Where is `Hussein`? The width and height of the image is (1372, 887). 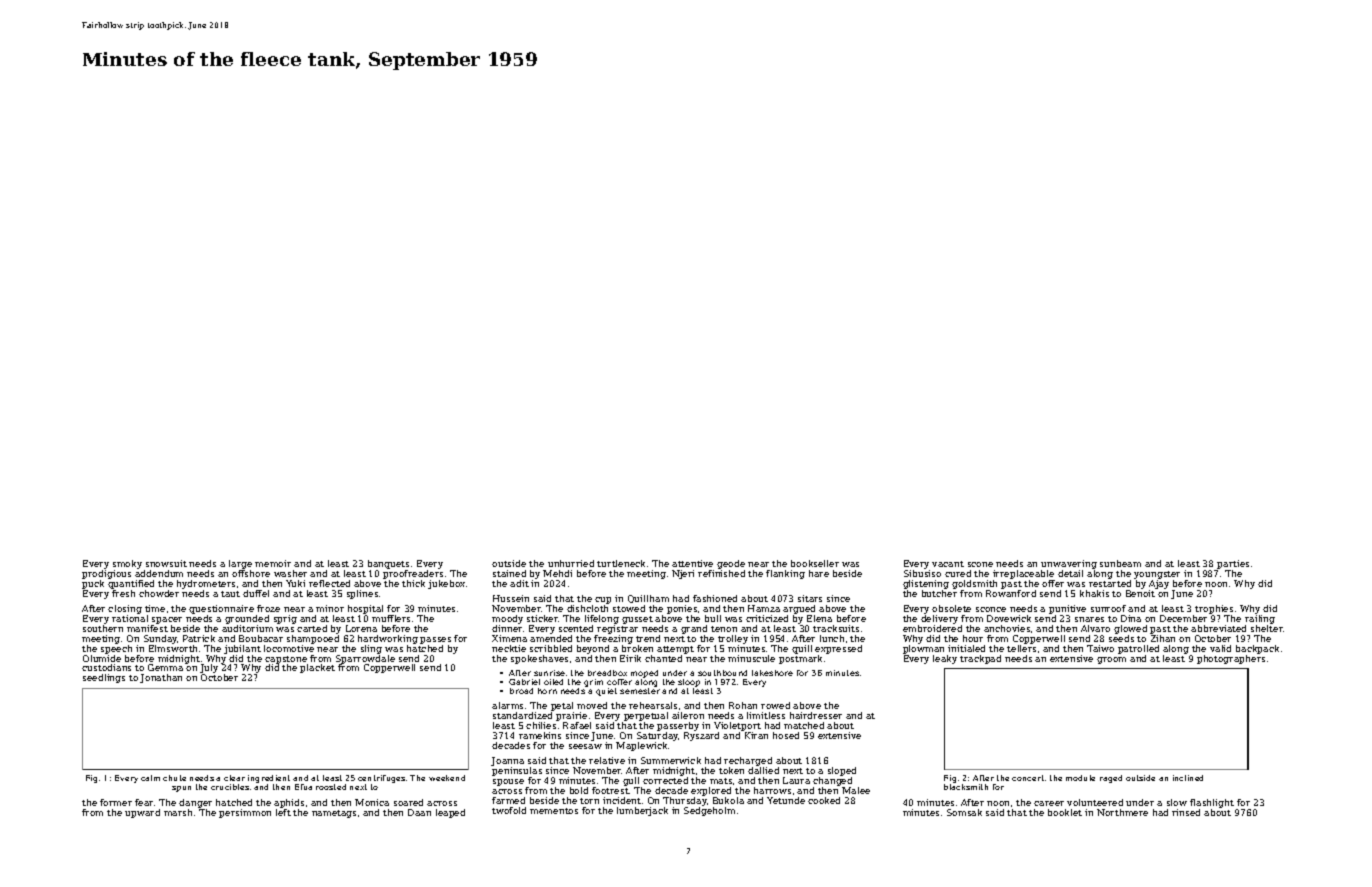
Hussein is located at coordinates (511, 598).
